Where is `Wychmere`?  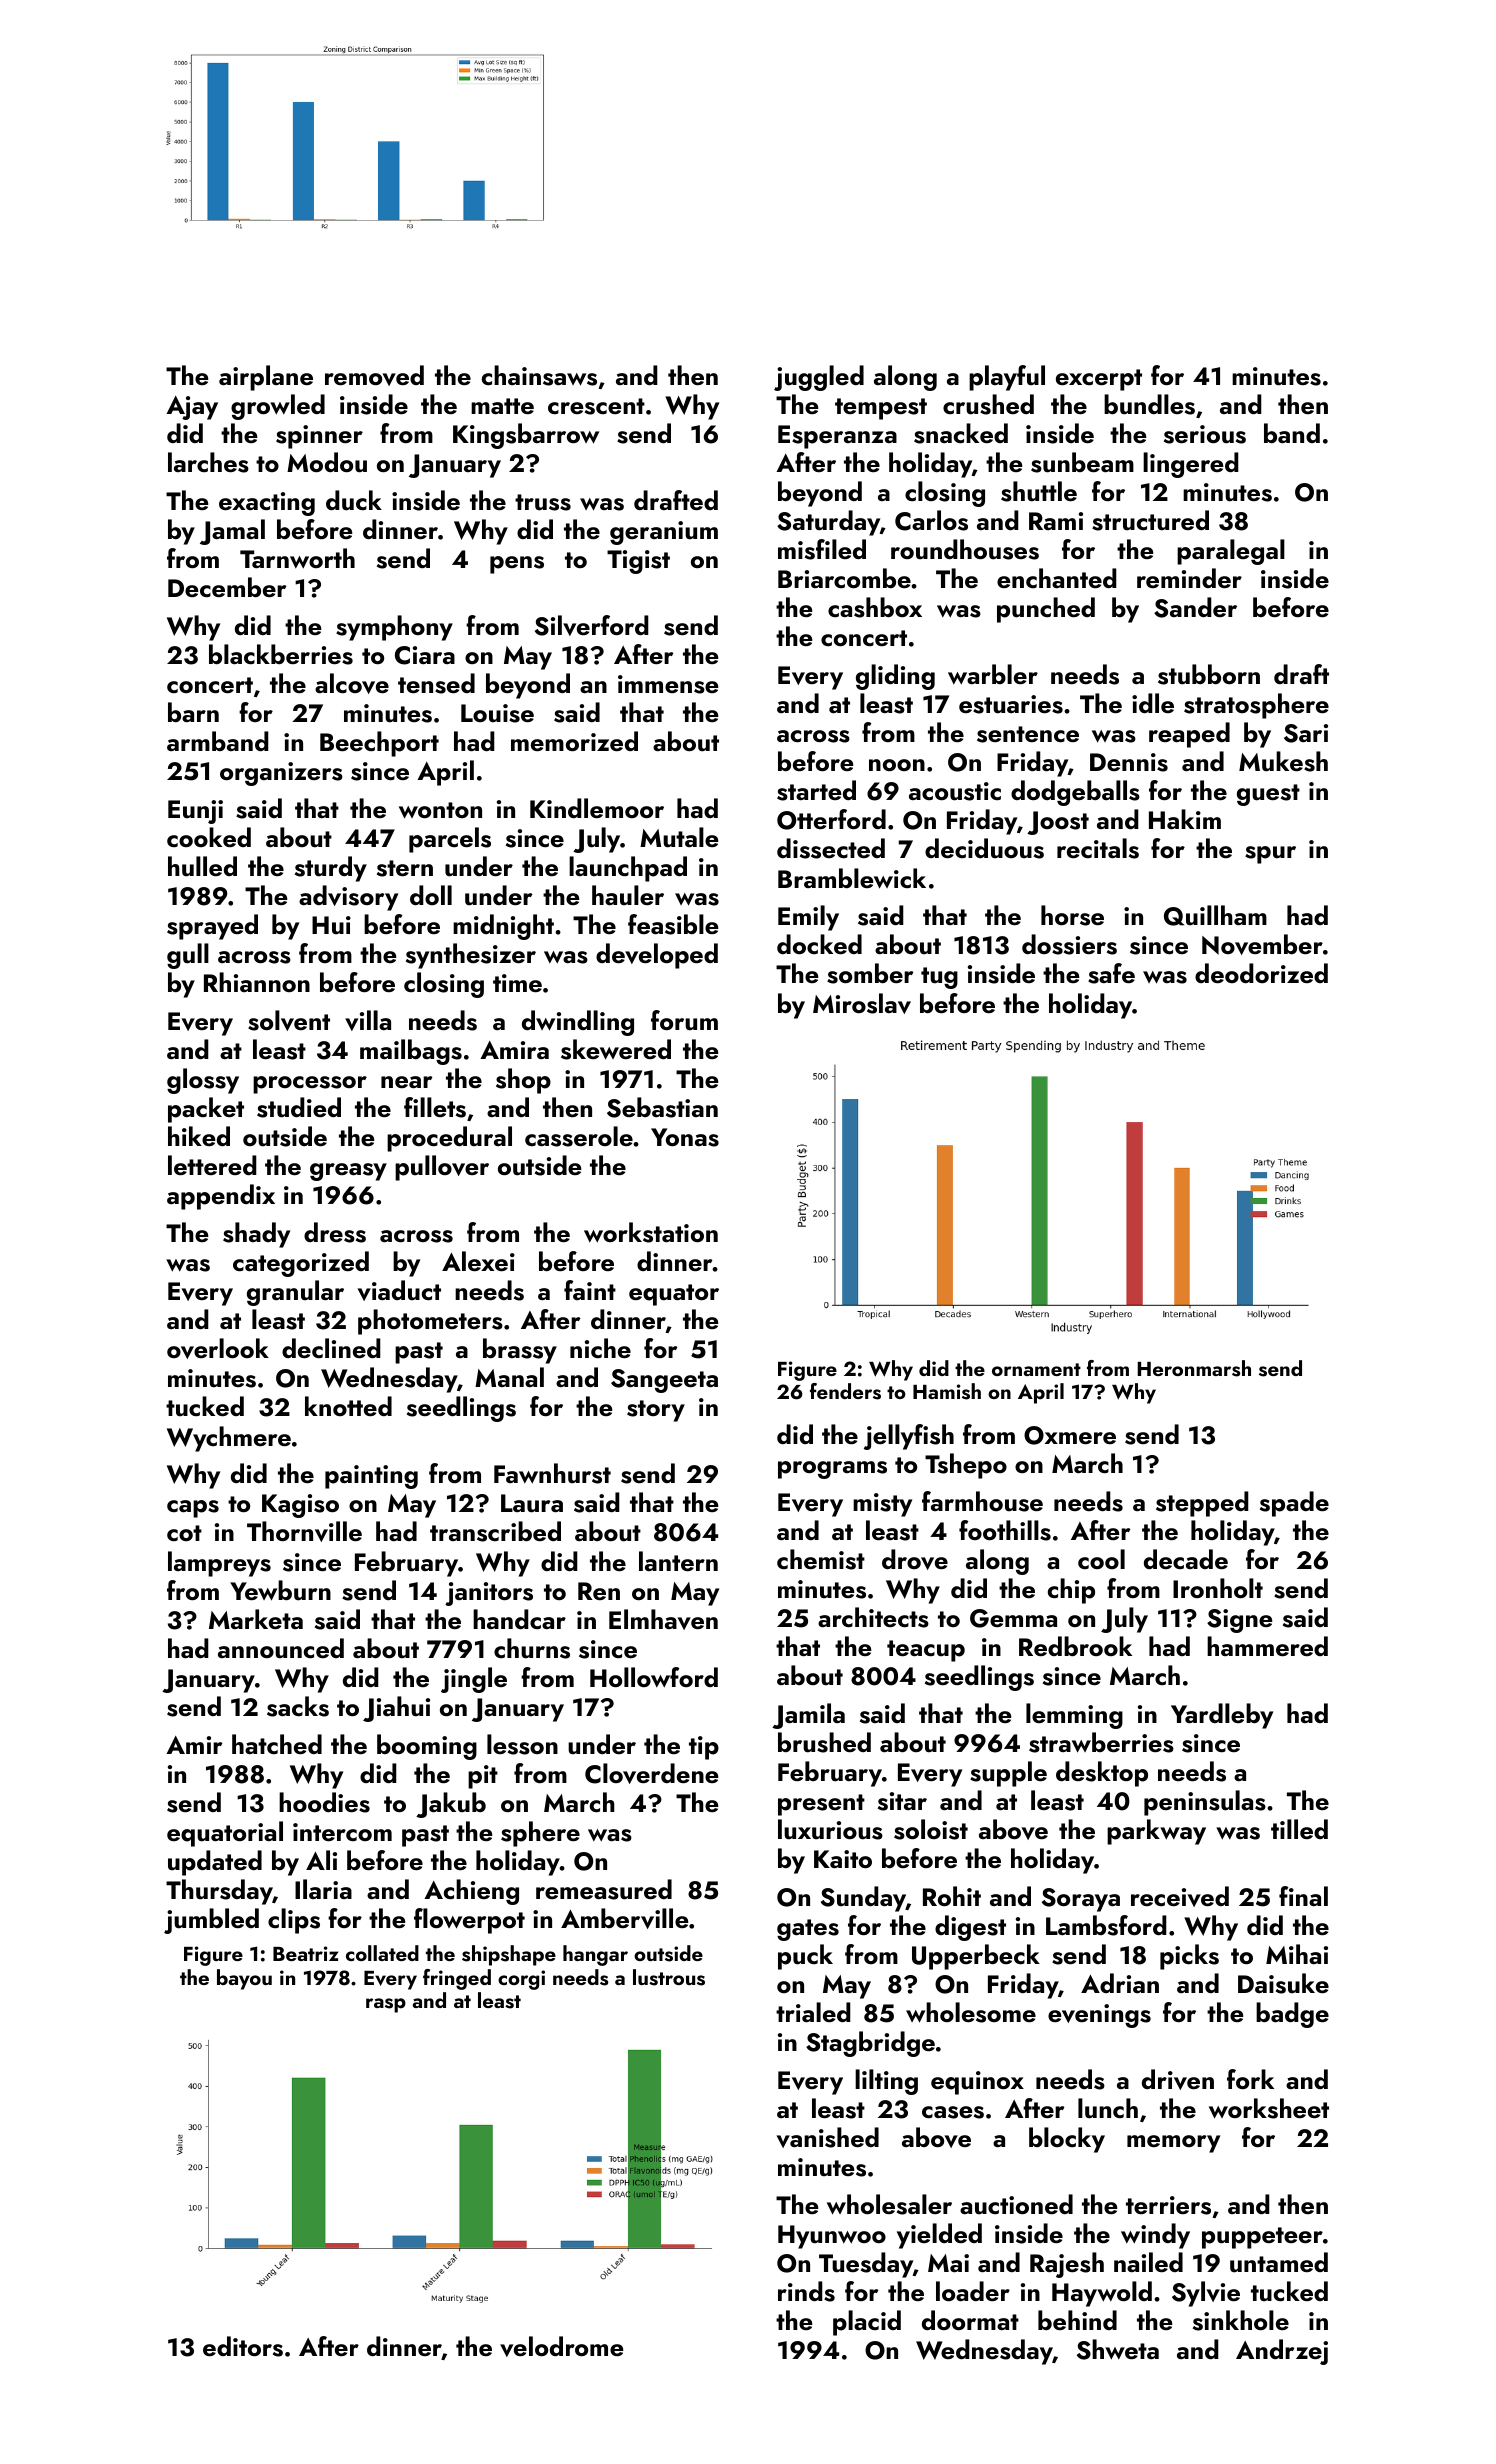
Wychmere is located at coordinates (229, 1439).
